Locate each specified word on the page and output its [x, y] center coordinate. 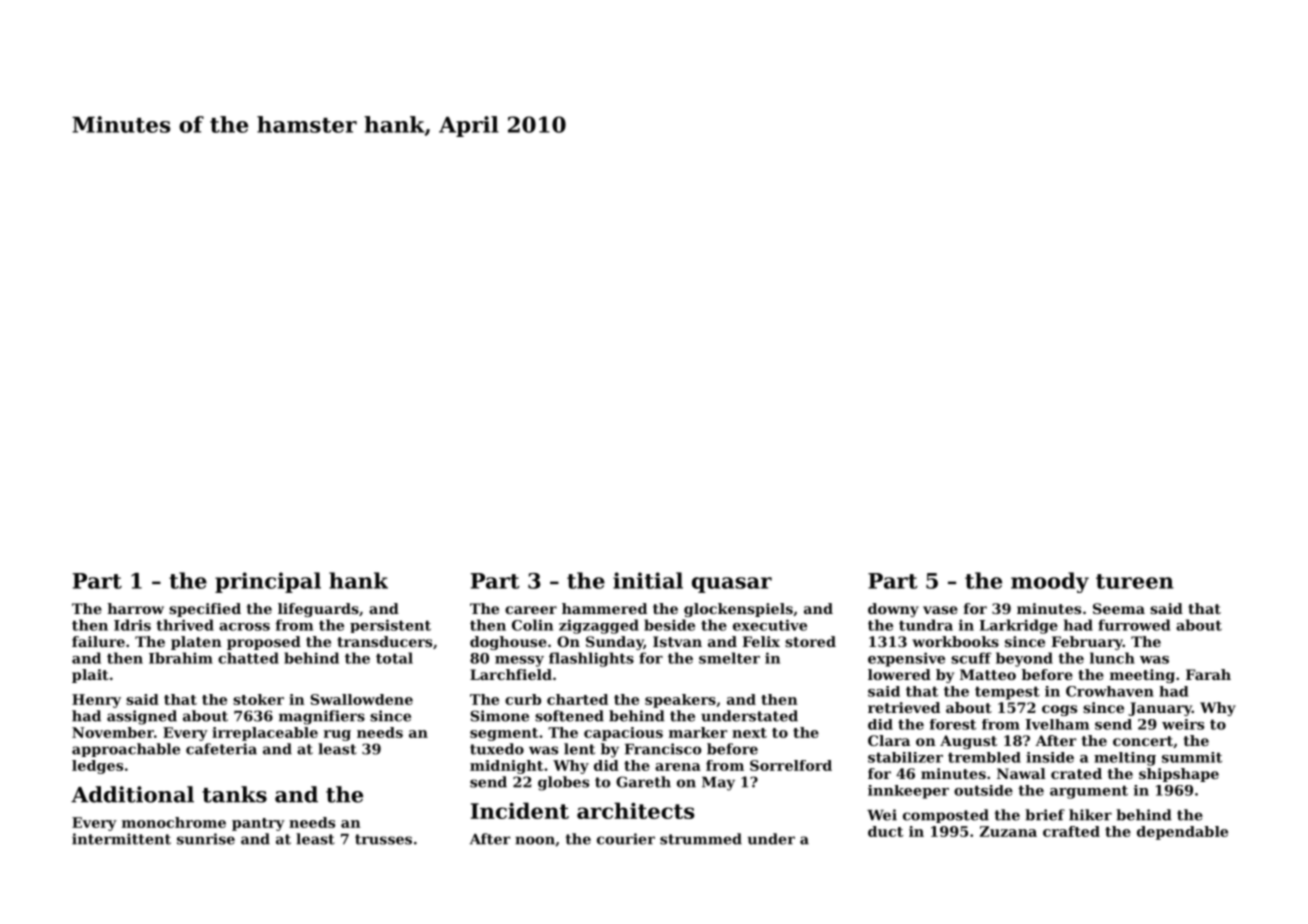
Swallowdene [361, 699]
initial [648, 580]
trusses [383, 839]
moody [1050, 582]
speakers [680, 701]
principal [268, 582]
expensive [906, 659]
